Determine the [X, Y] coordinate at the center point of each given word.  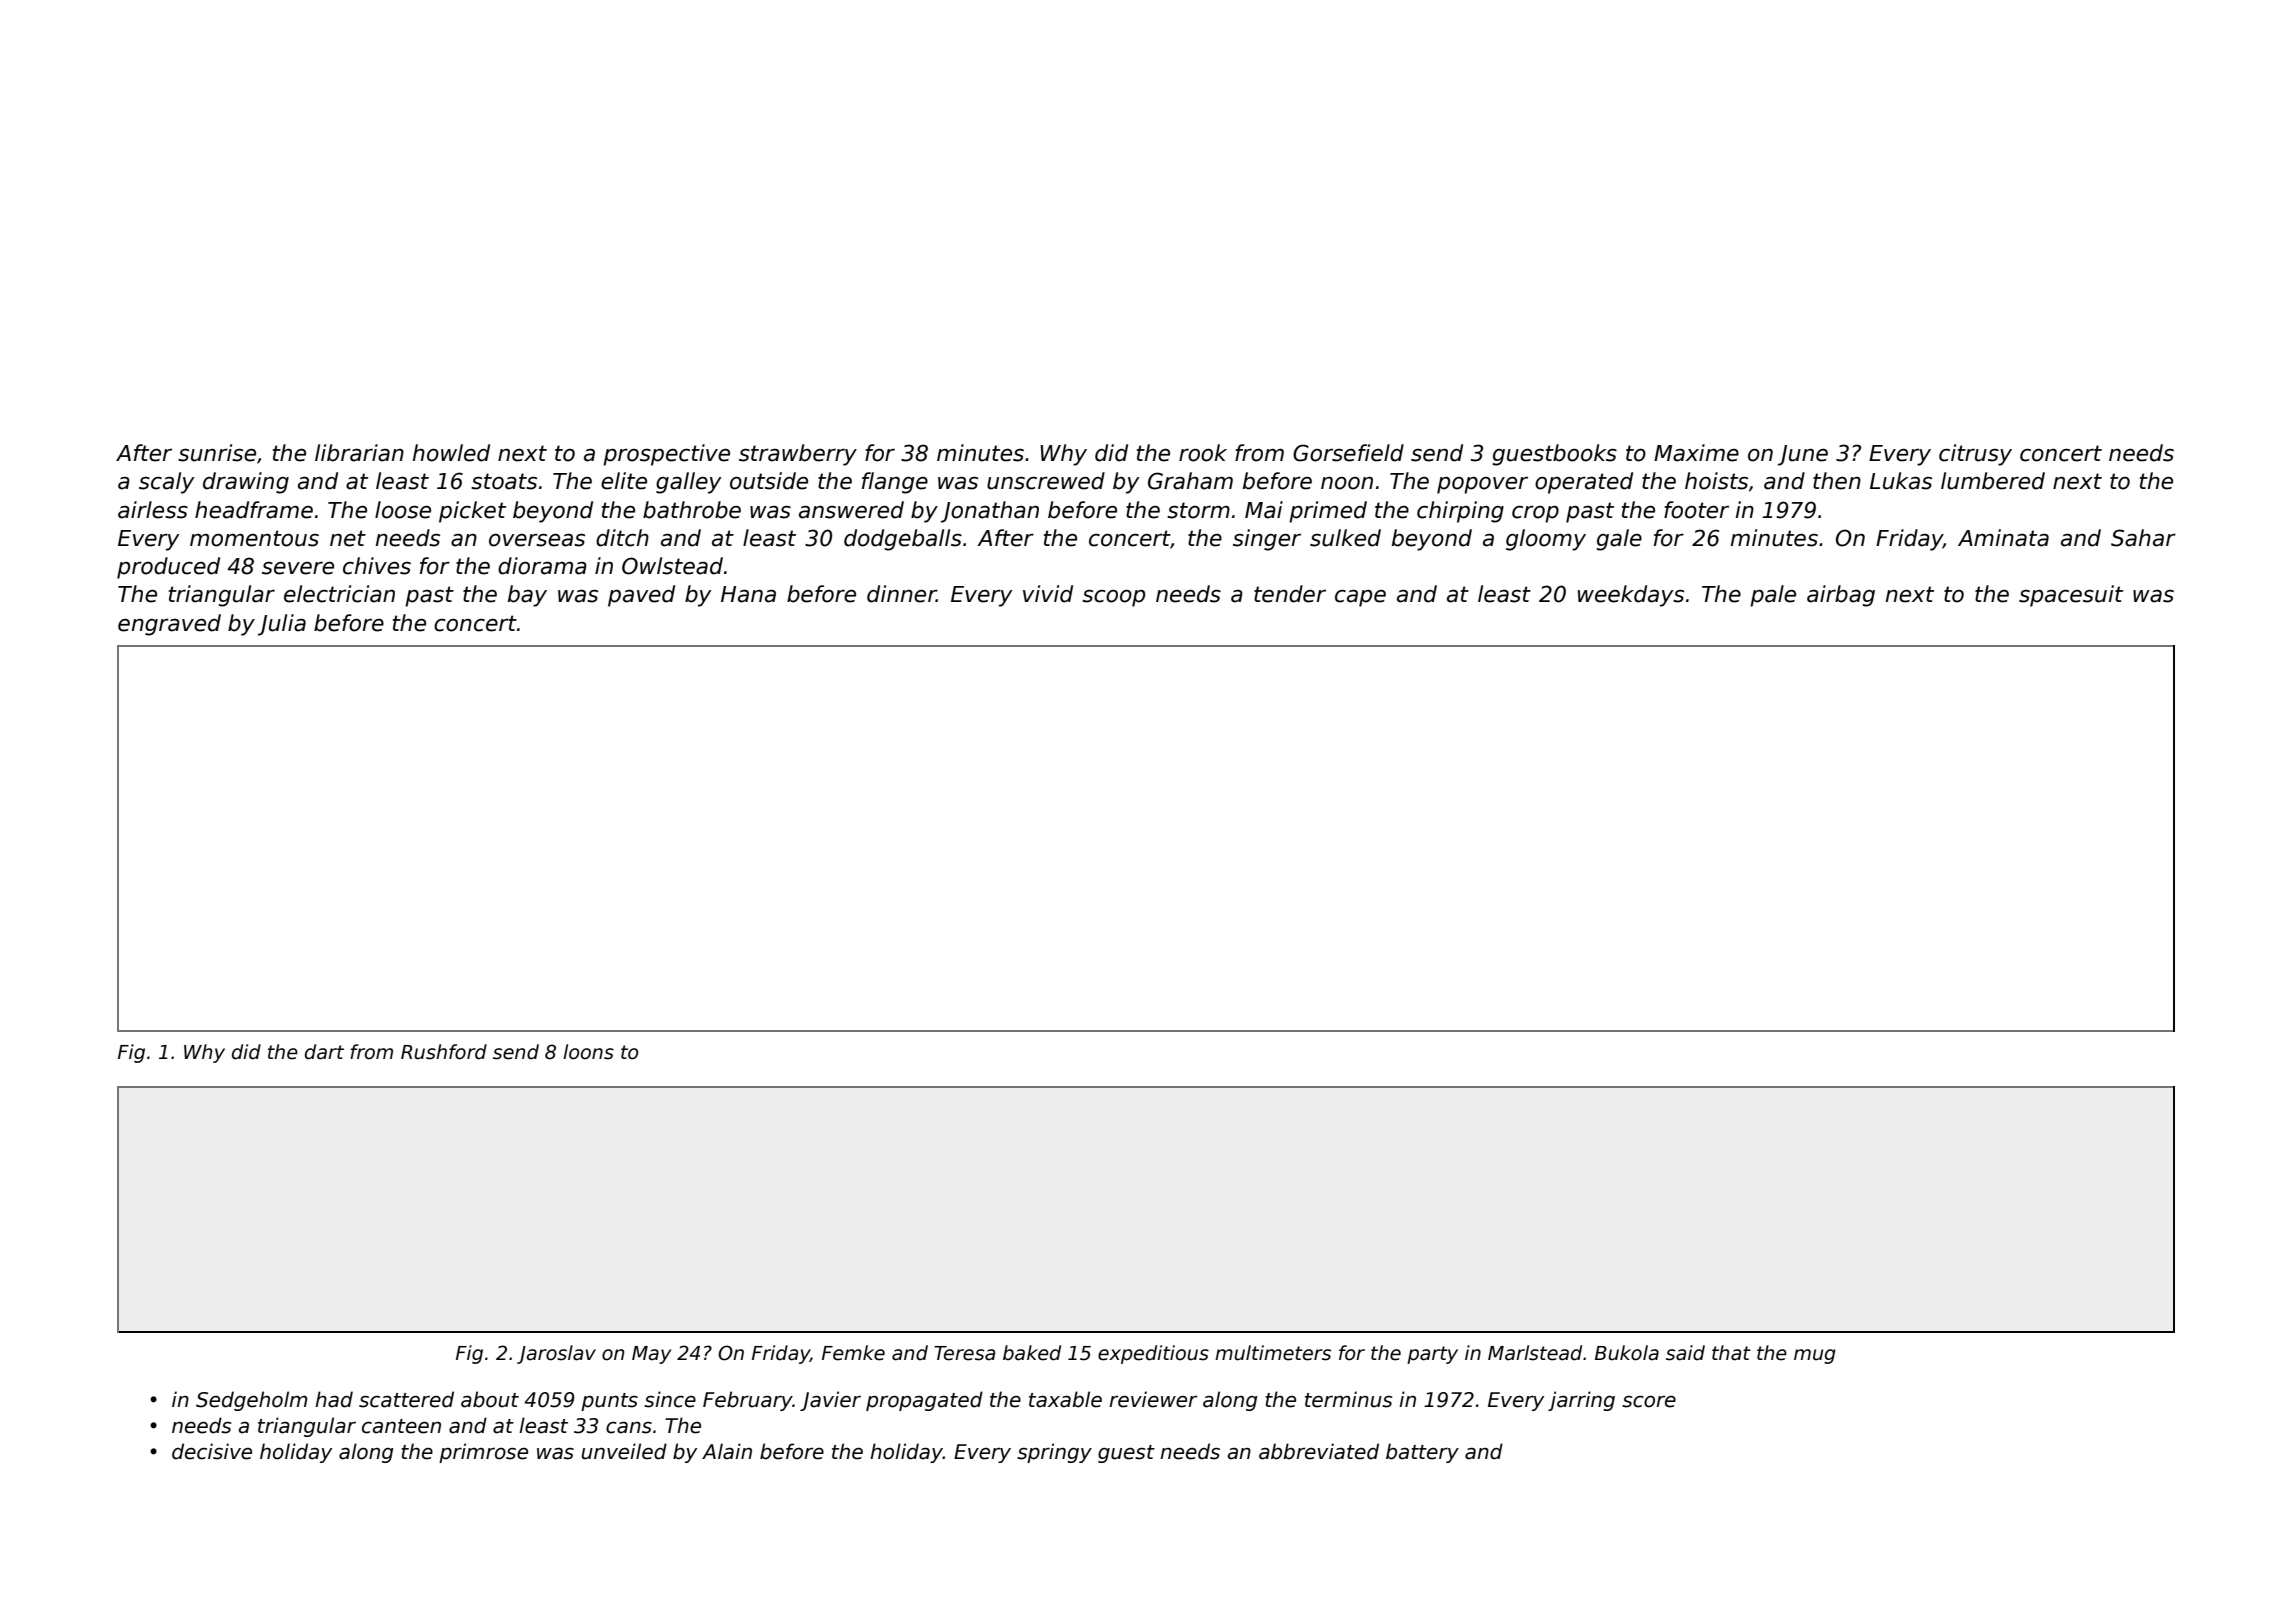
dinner [902, 594]
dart [324, 1052]
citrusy [1975, 455]
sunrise [217, 453]
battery [1422, 1453]
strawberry [798, 455]
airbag [1841, 596]
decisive [212, 1451]
